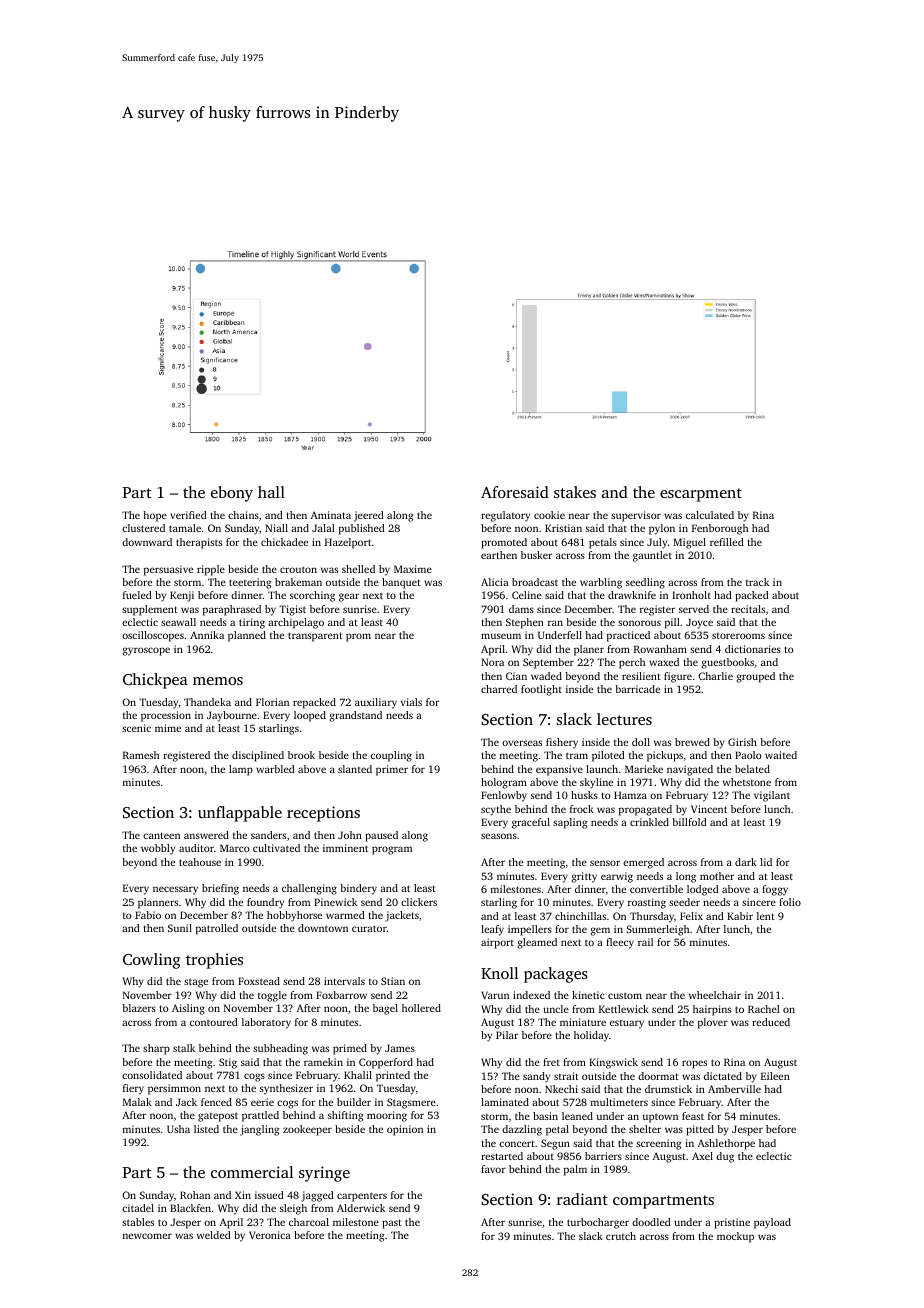  What do you see at coordinates (250, 583) in the screenshot?
I see `teetering` at bounding box center [250, 583].
